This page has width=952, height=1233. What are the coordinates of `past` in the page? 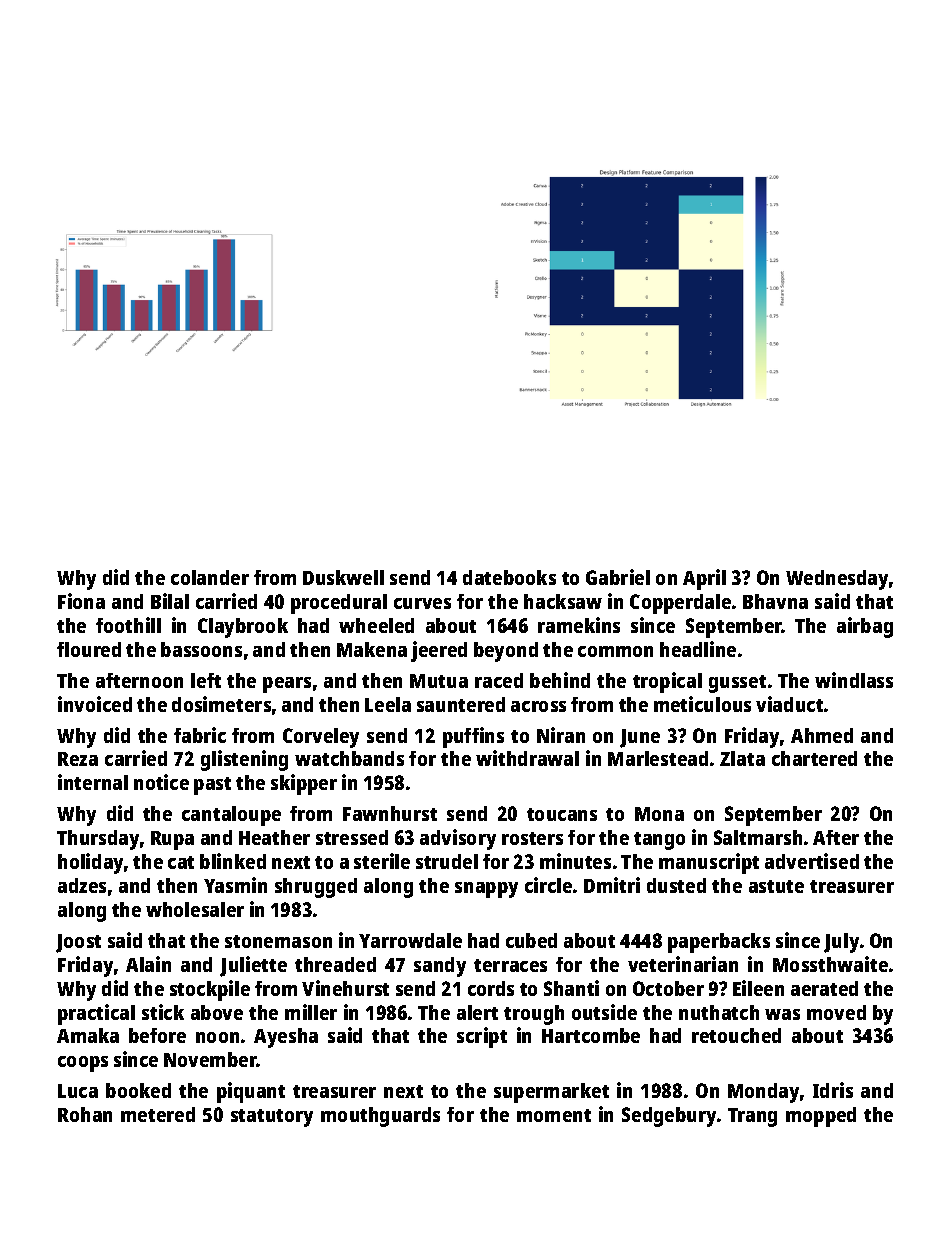 It's located at (212, 786).
